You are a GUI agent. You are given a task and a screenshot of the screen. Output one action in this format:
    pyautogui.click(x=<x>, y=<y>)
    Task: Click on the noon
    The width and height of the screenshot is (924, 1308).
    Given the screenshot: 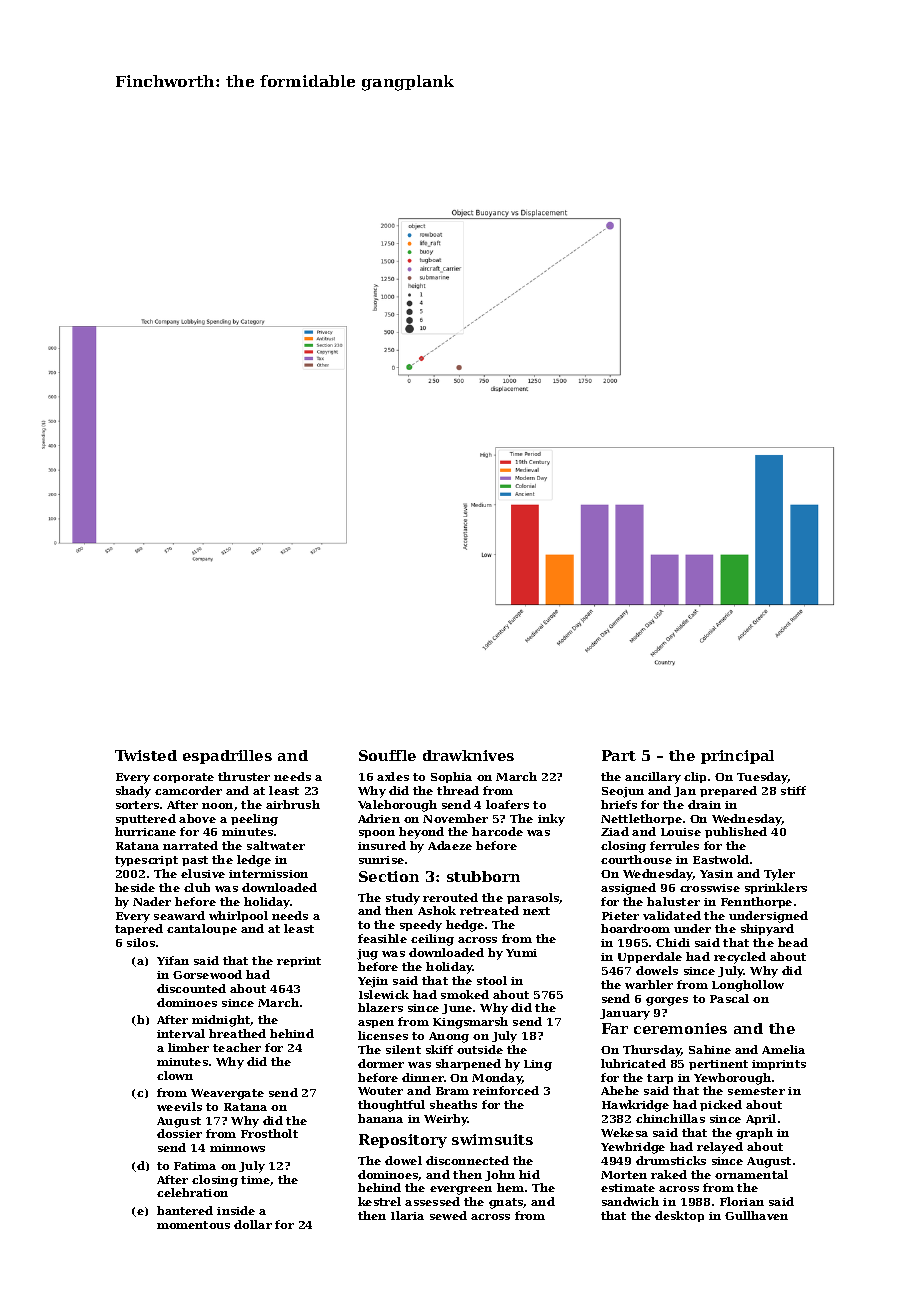 What is the action you would take?
    pyautogui.click(x=217, y=806)
